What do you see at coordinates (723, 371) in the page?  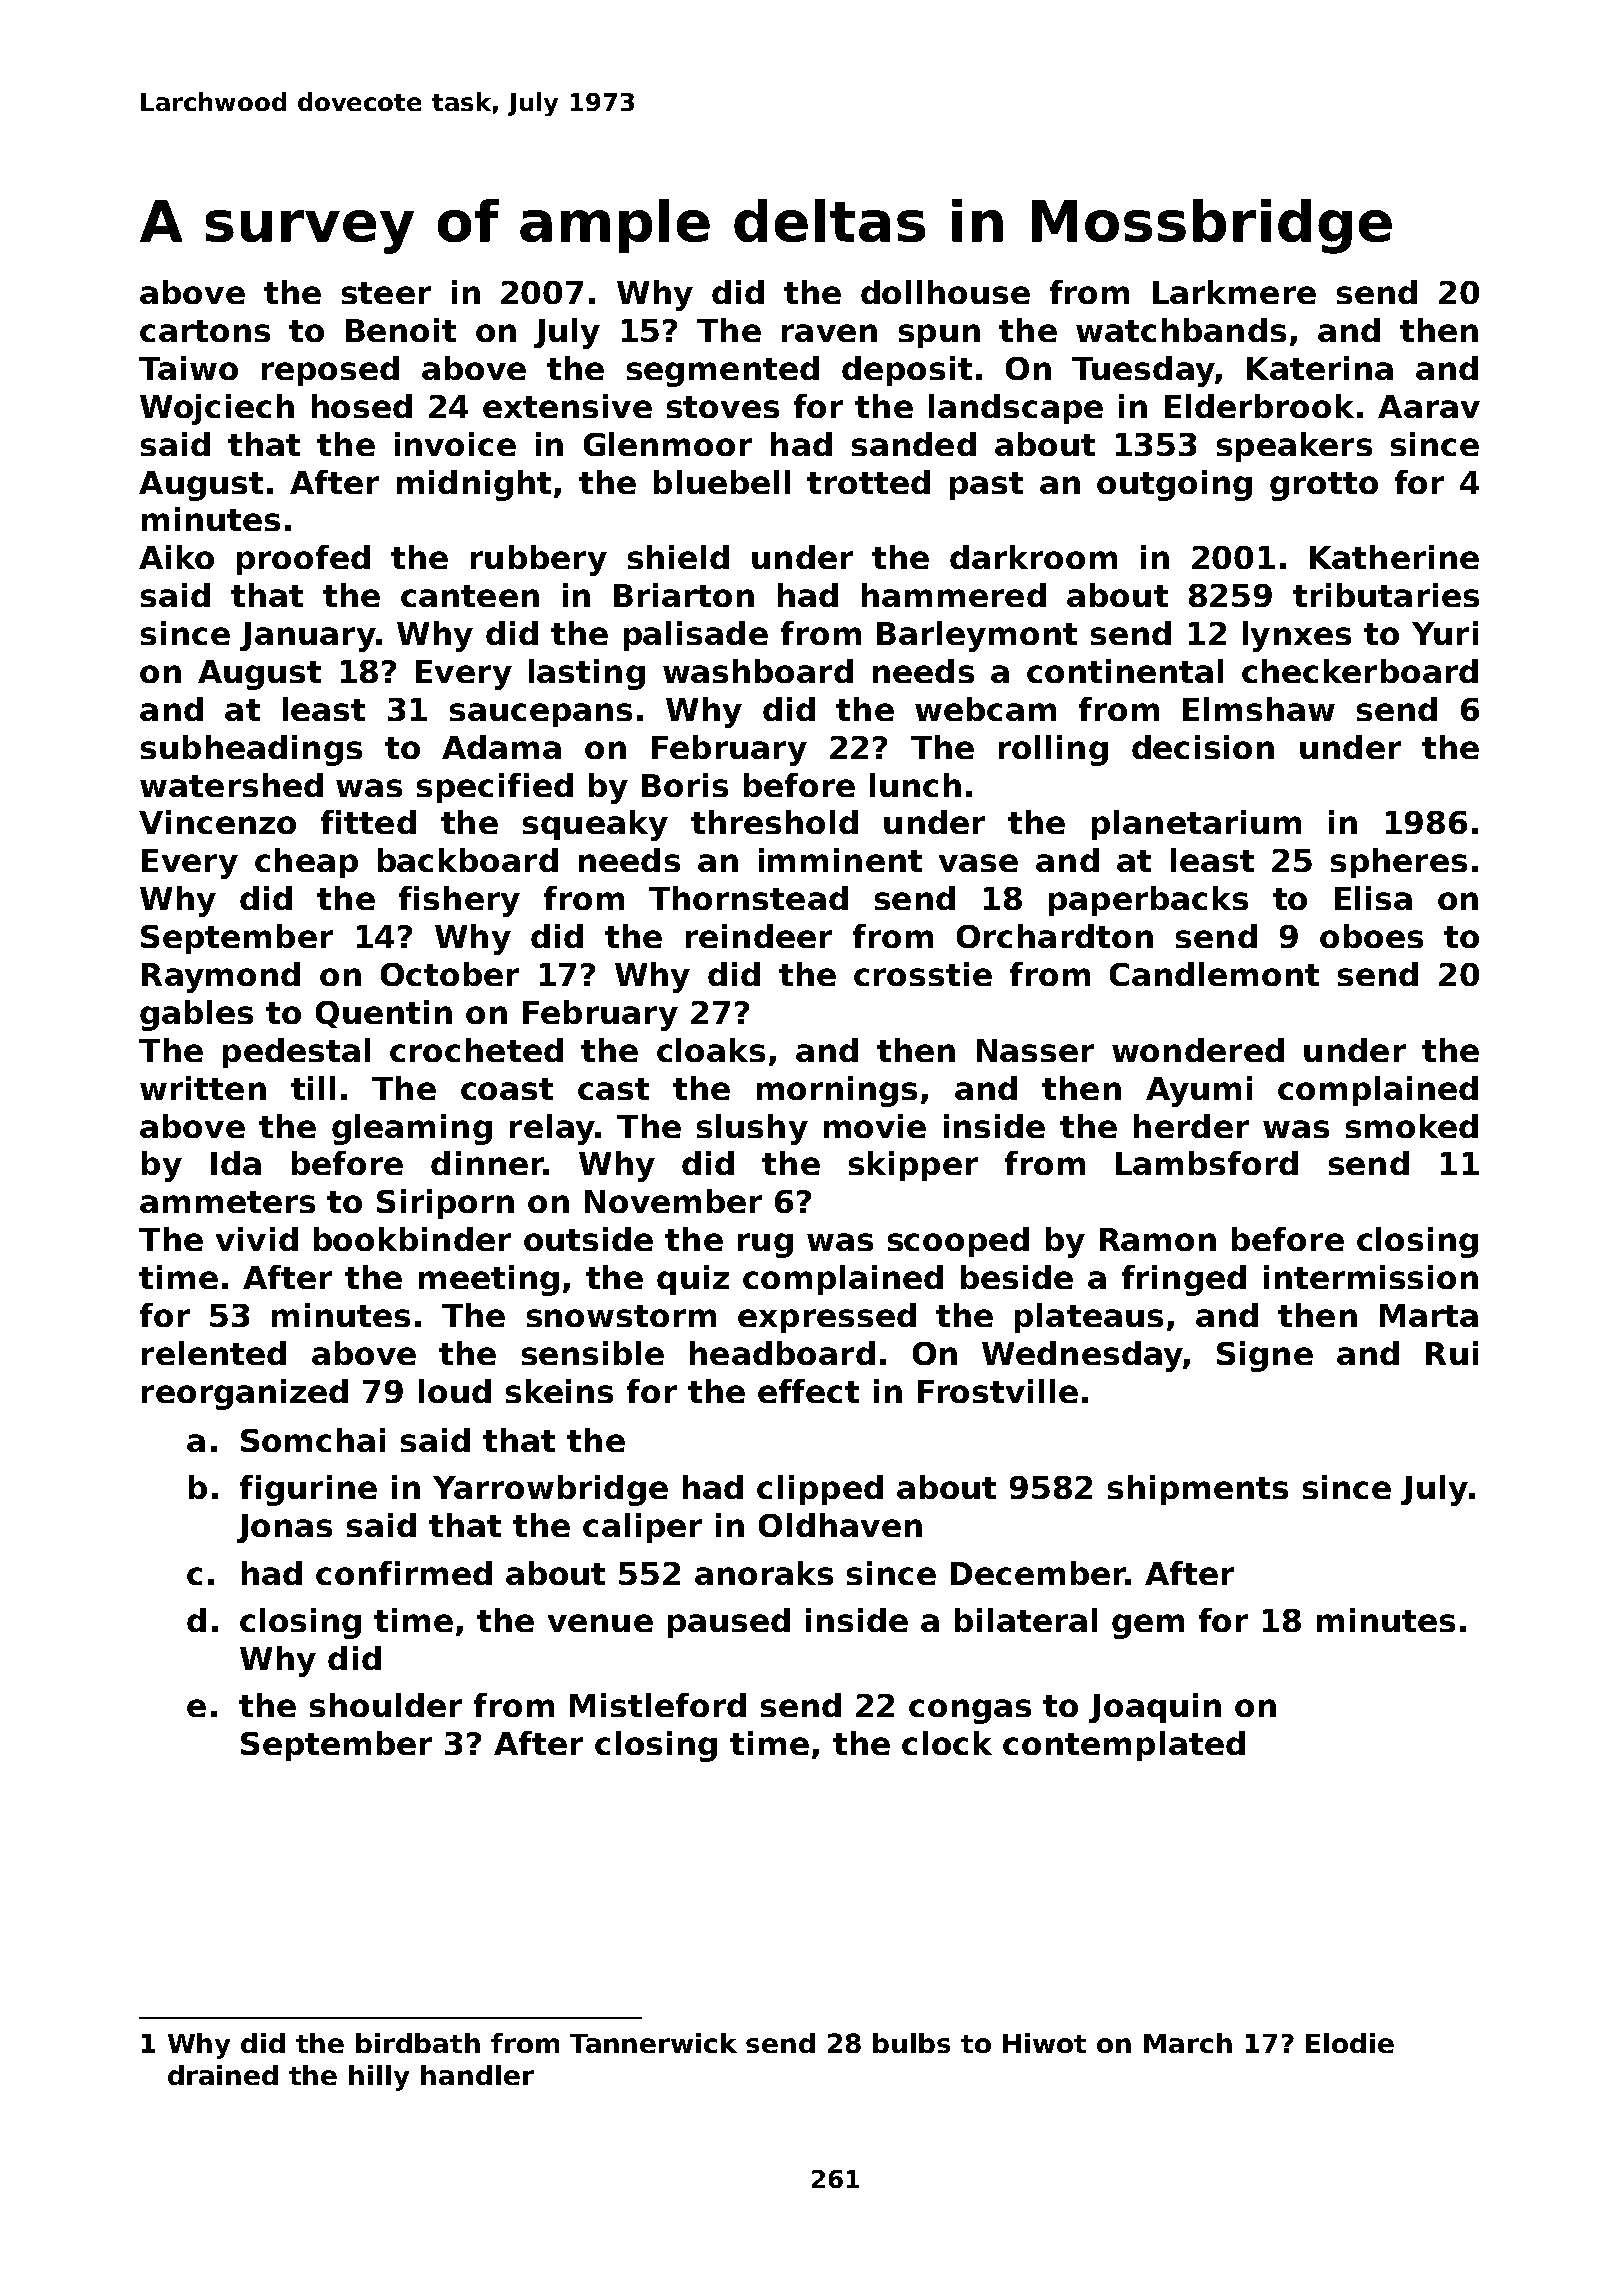 I see `segmented` at bounding box center [723, 371].
